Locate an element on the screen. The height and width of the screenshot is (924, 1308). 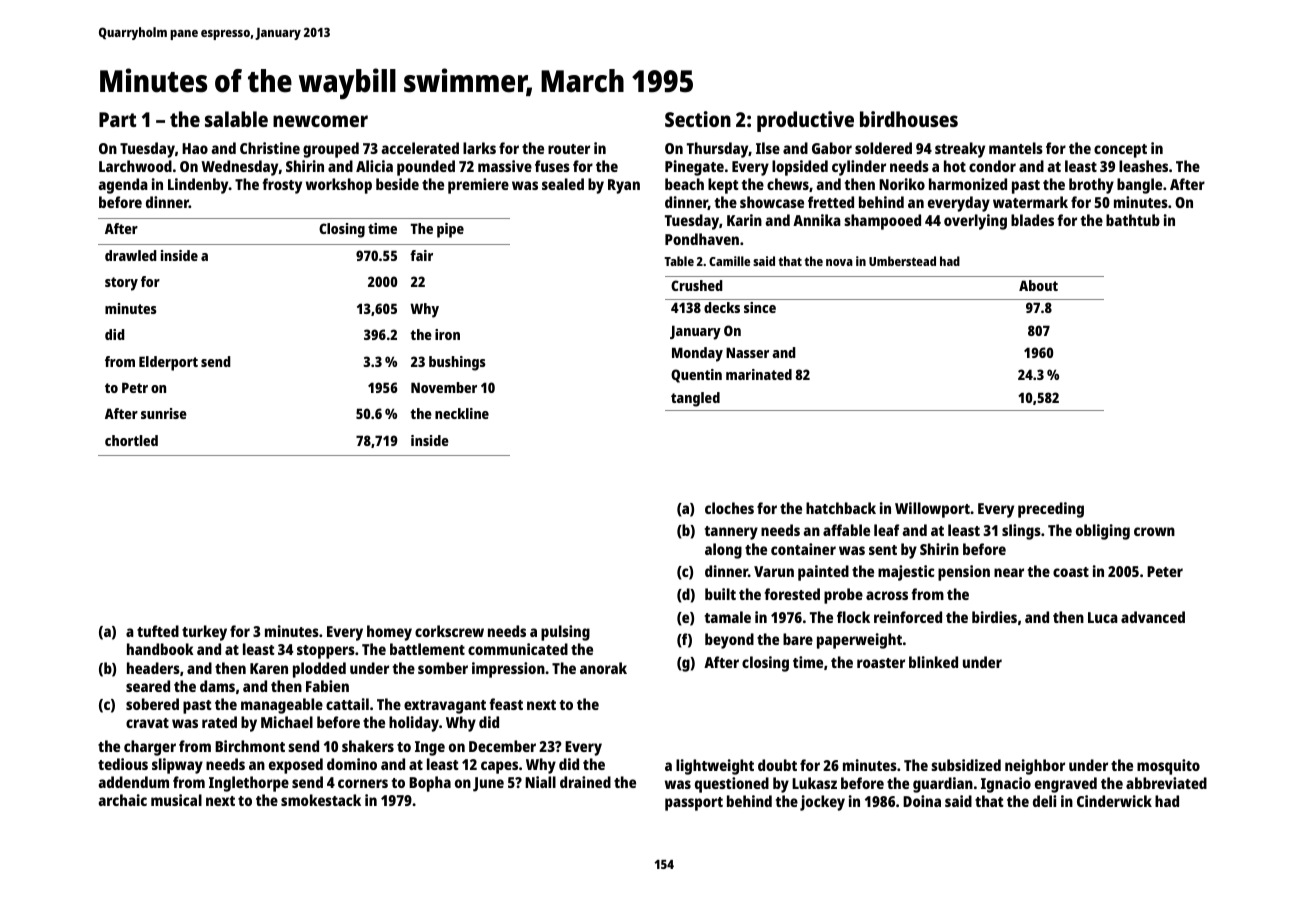
addendum is located at coordinates (133, 782).
